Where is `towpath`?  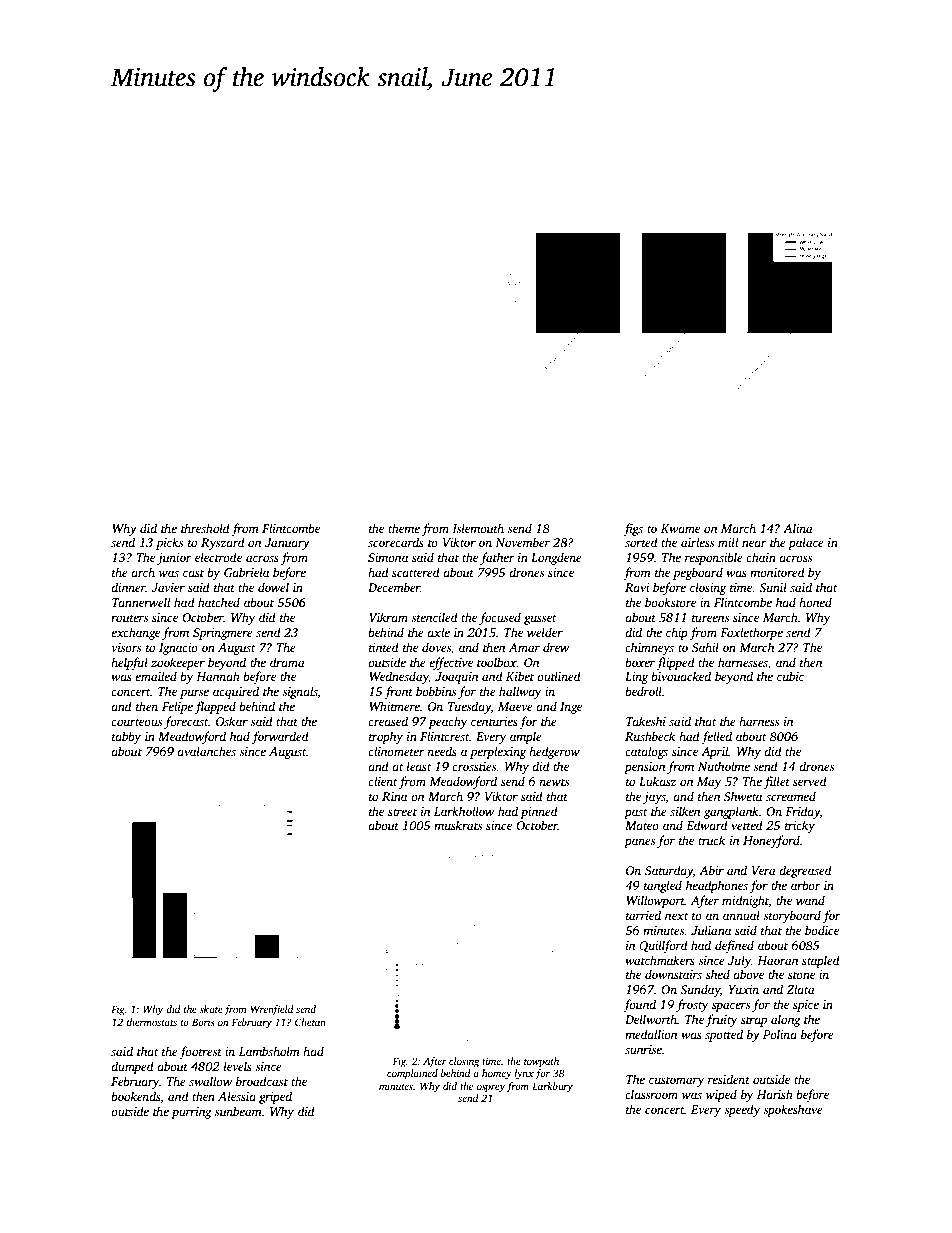 towpath is located at coordinates (541, 1062).
